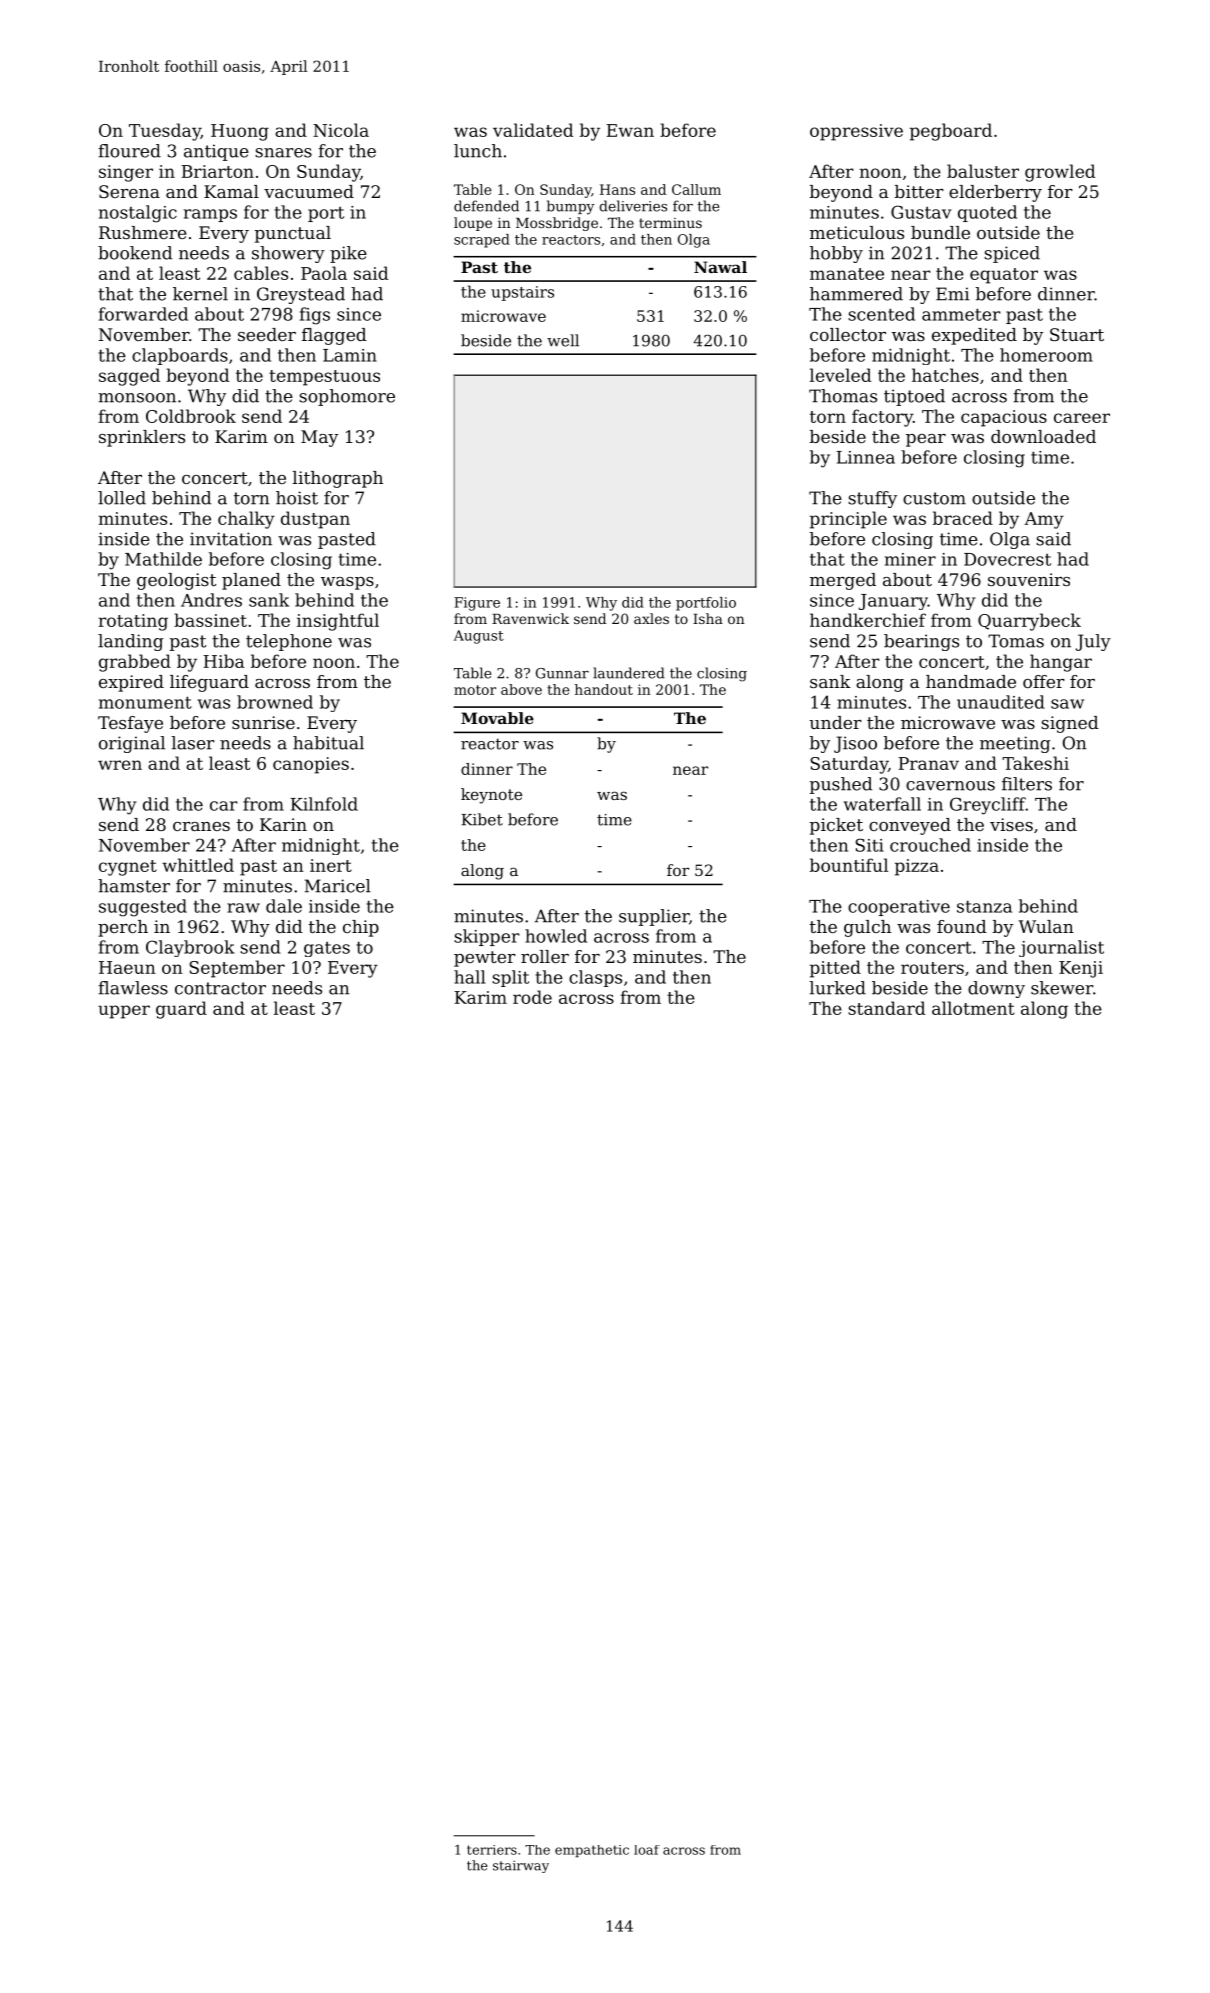 This document has height=1993, width=1210. Describe the element at coordinates (1029, 622) in the document. I see `Quarrybeck` at that location.
